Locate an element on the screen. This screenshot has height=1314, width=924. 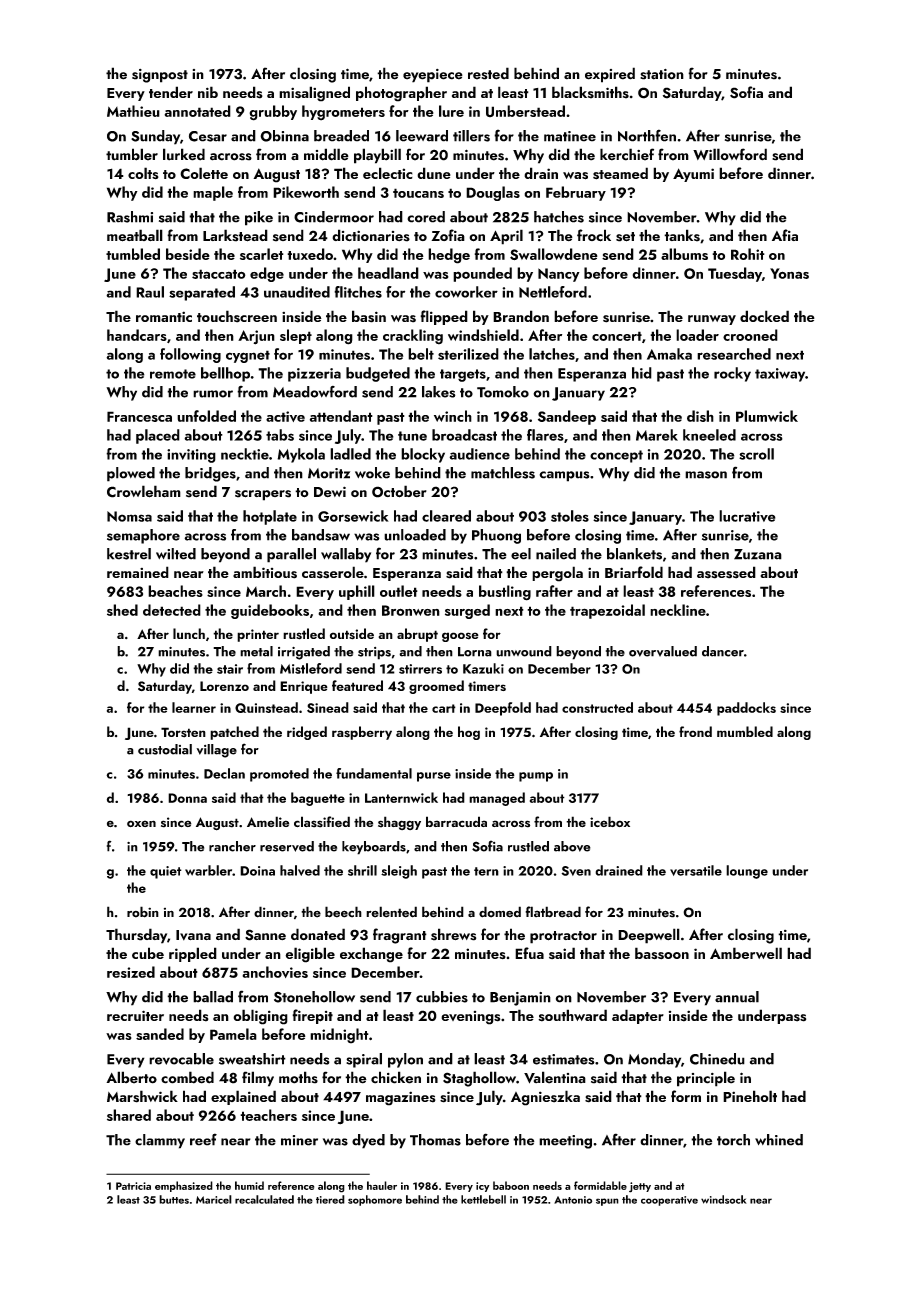
hog is located at coordinates (469, 733).
